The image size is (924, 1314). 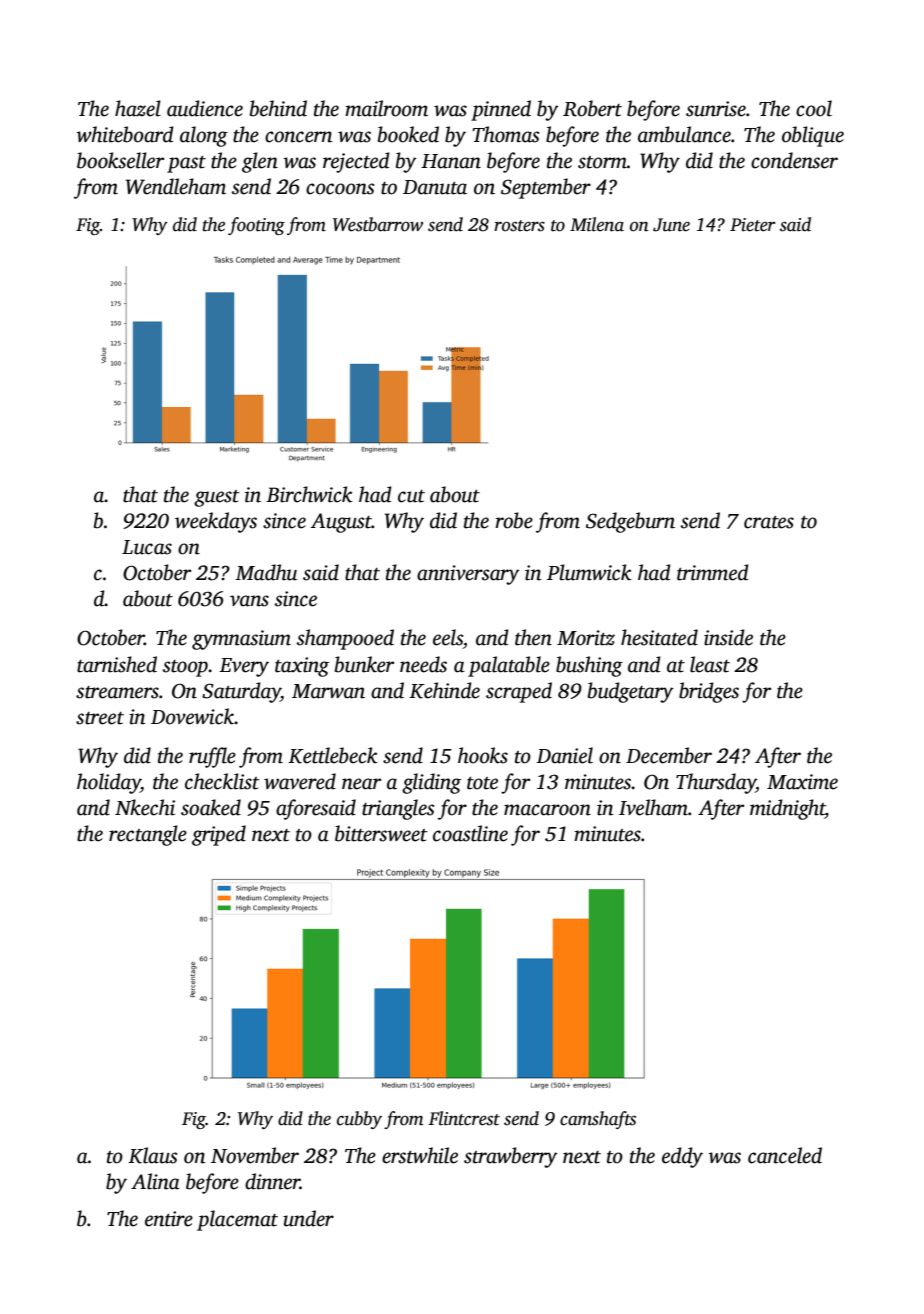 I want to click on hazel, so click(x=138, y=108).
